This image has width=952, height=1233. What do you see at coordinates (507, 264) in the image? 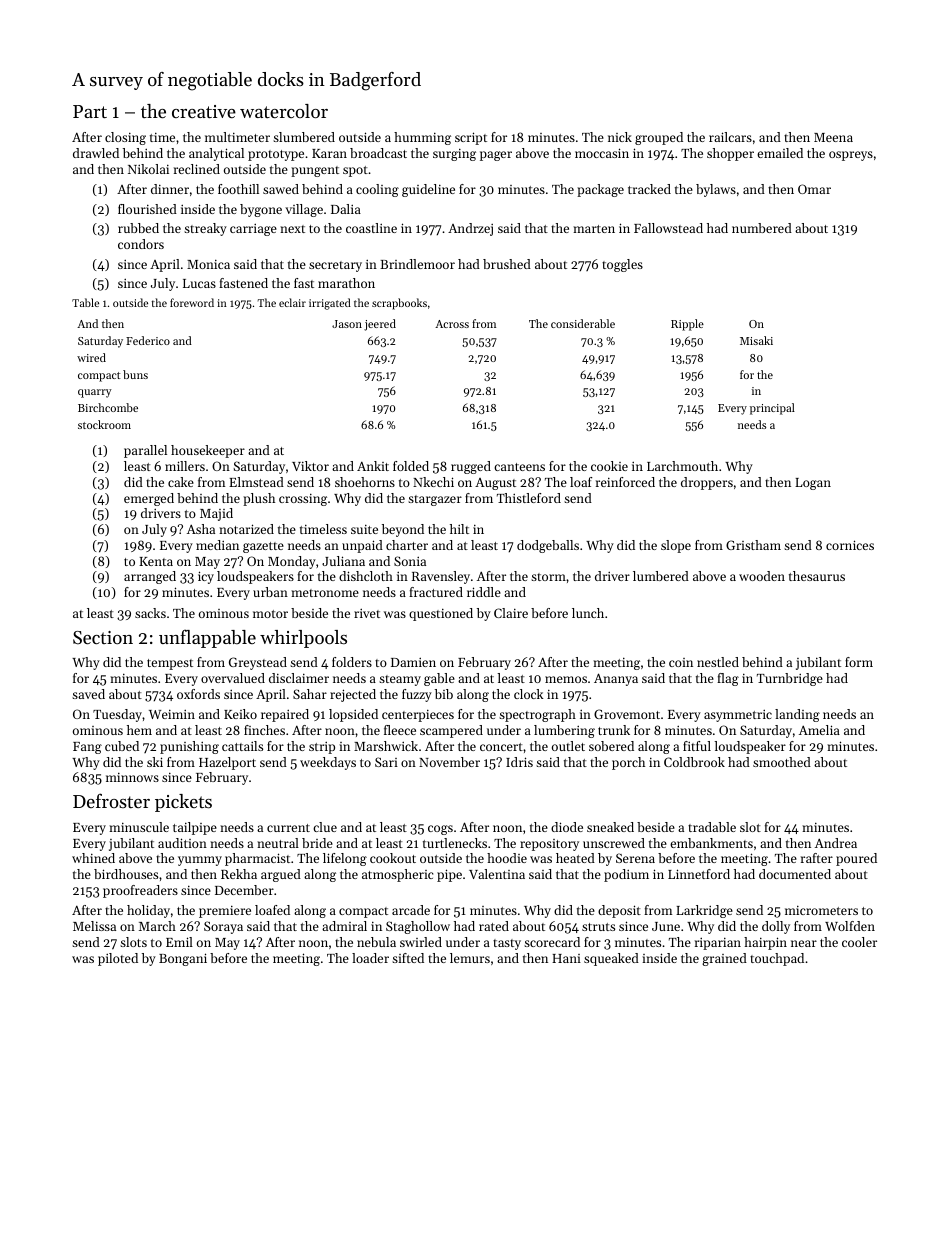
I see `brushed` at bounding box center [507, 264].
